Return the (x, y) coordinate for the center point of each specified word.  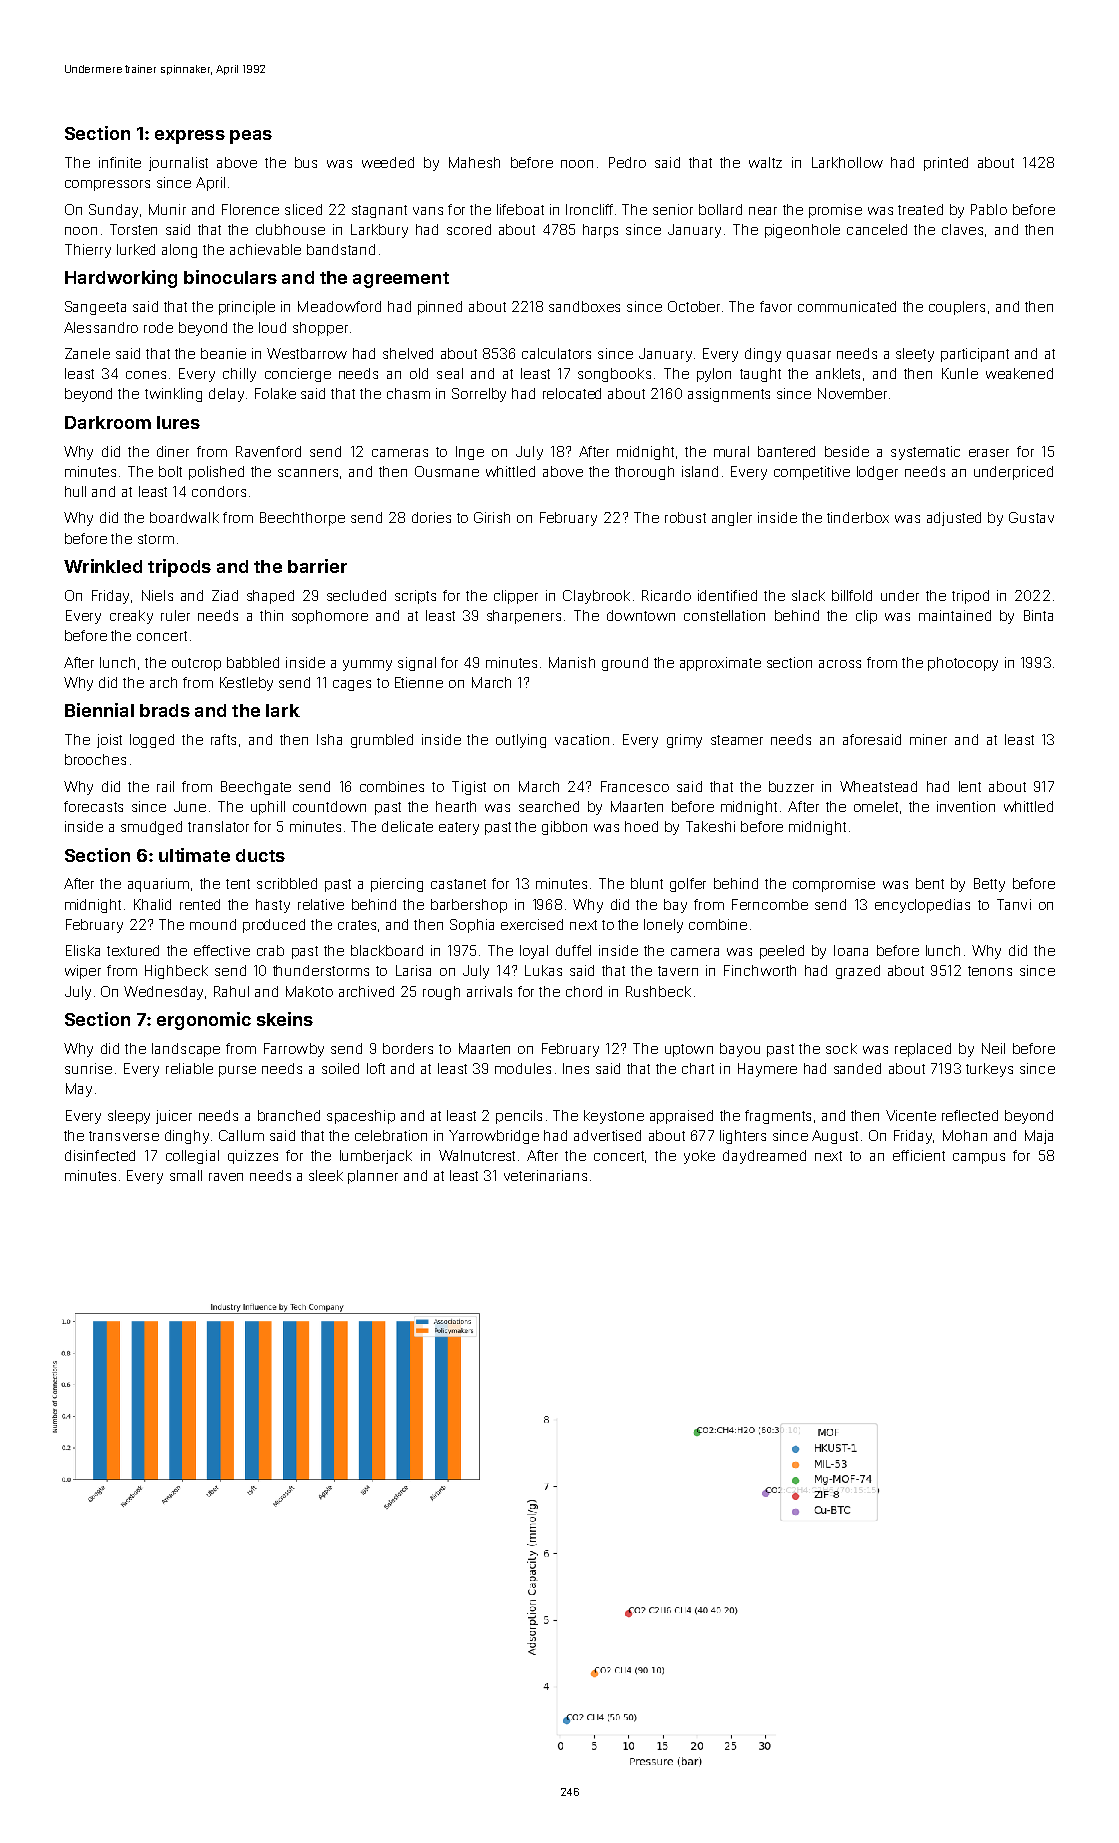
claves (962, 229)
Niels (157, 595)
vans (428, 211)
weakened (1019, 373)
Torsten (133, 229)
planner (373, 1177)
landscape (186, 1050)
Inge (470, 453)
